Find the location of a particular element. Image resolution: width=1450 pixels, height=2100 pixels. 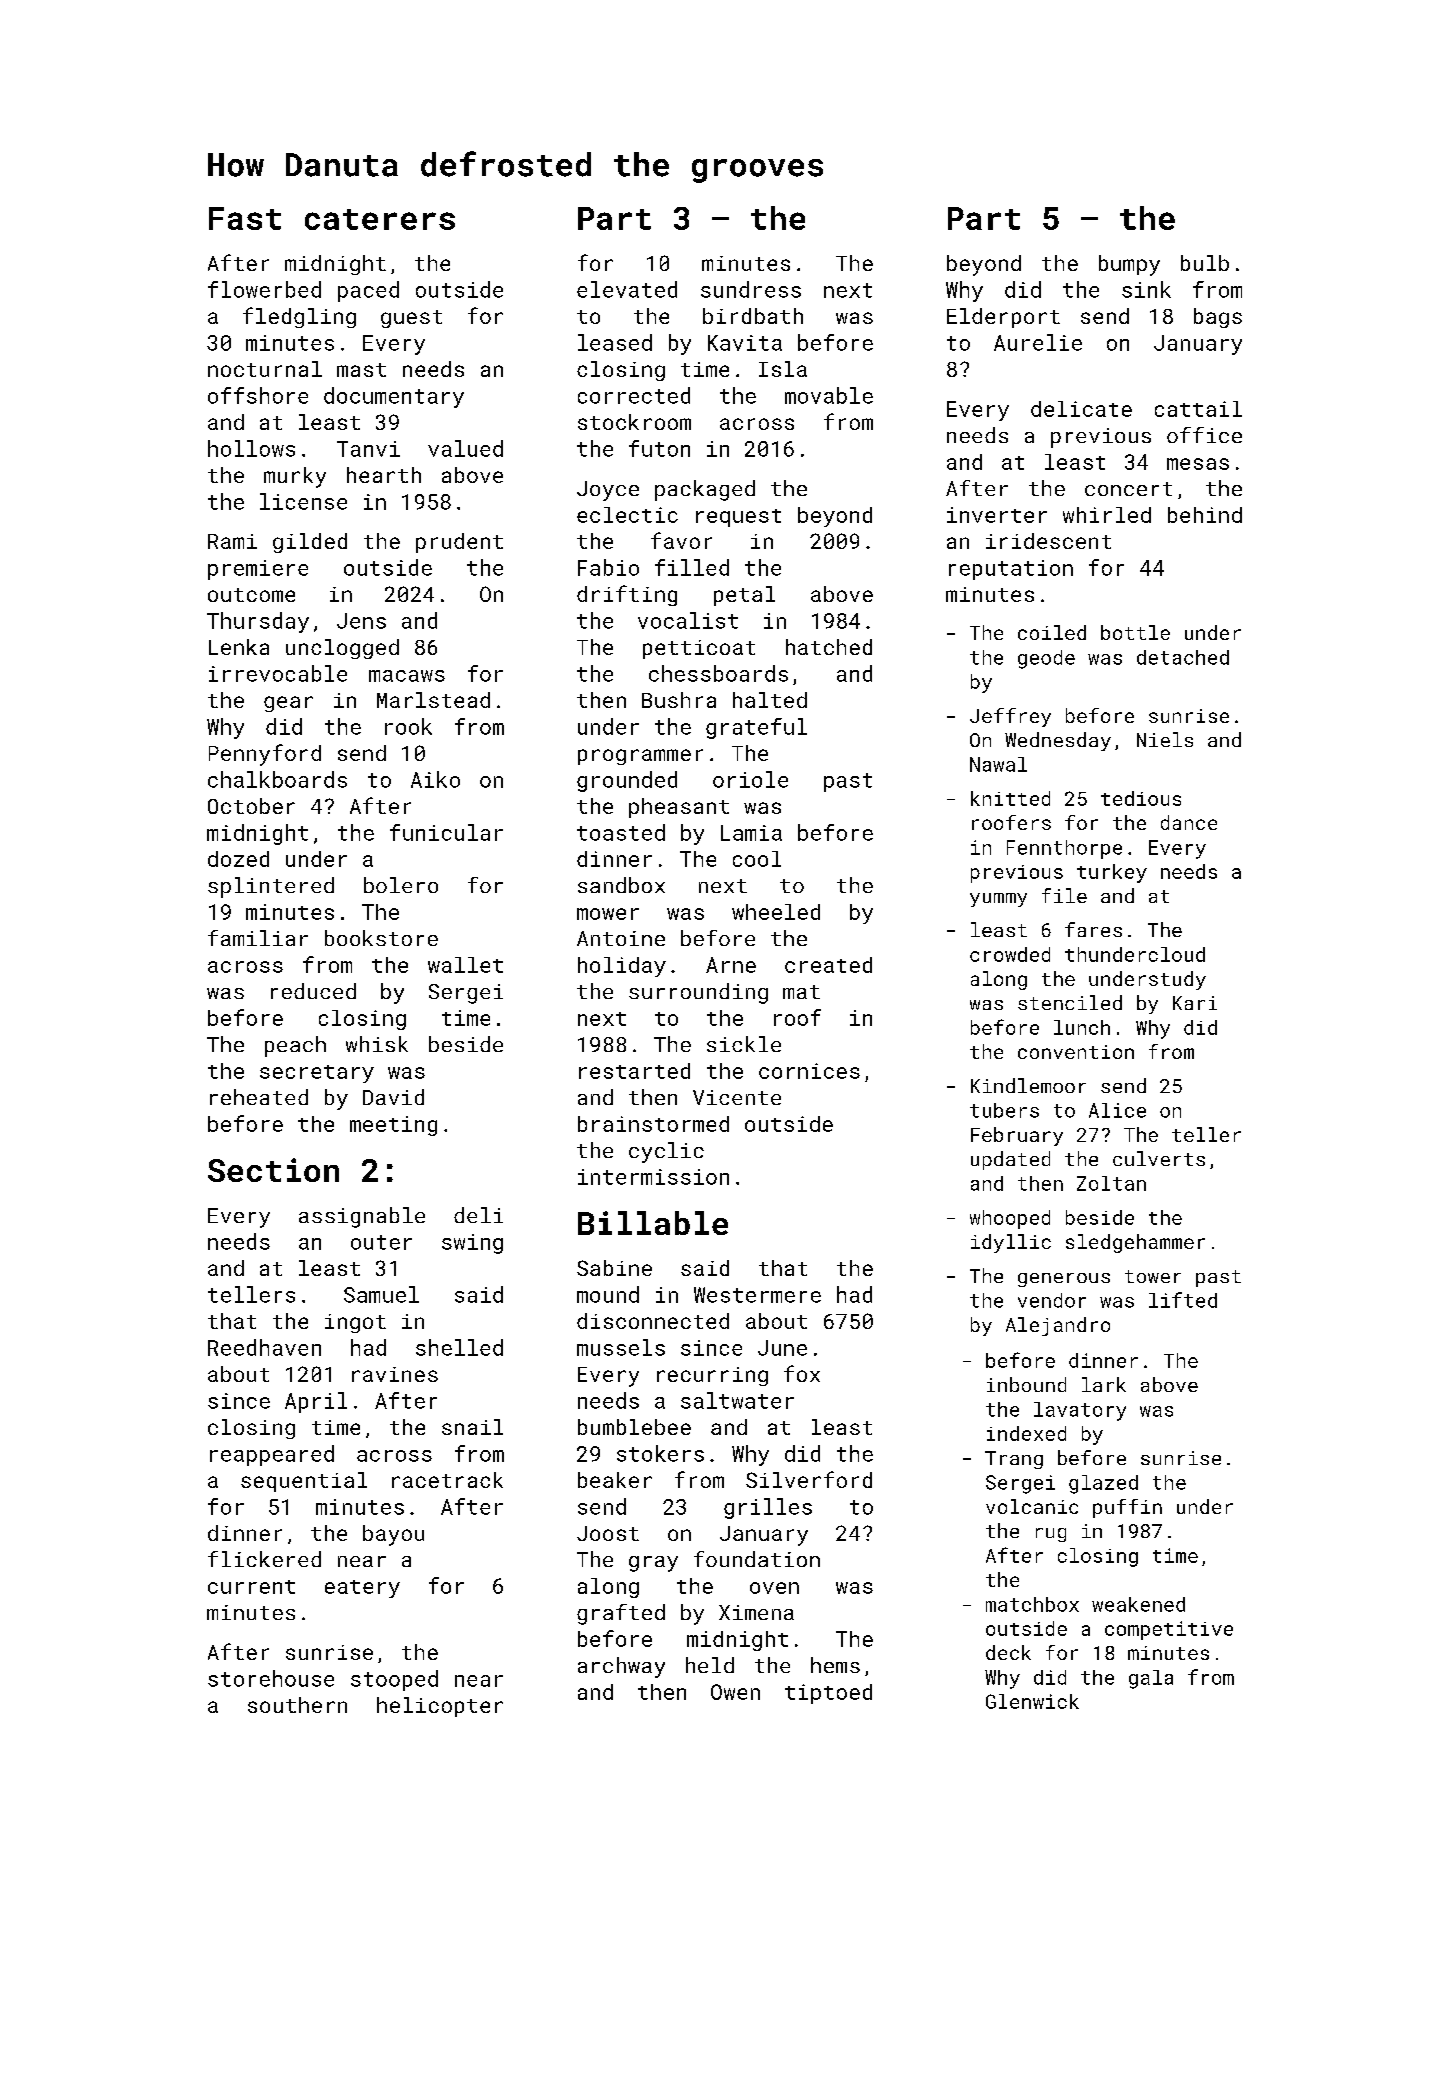

shelled is located at coordinates (459, 1347).
